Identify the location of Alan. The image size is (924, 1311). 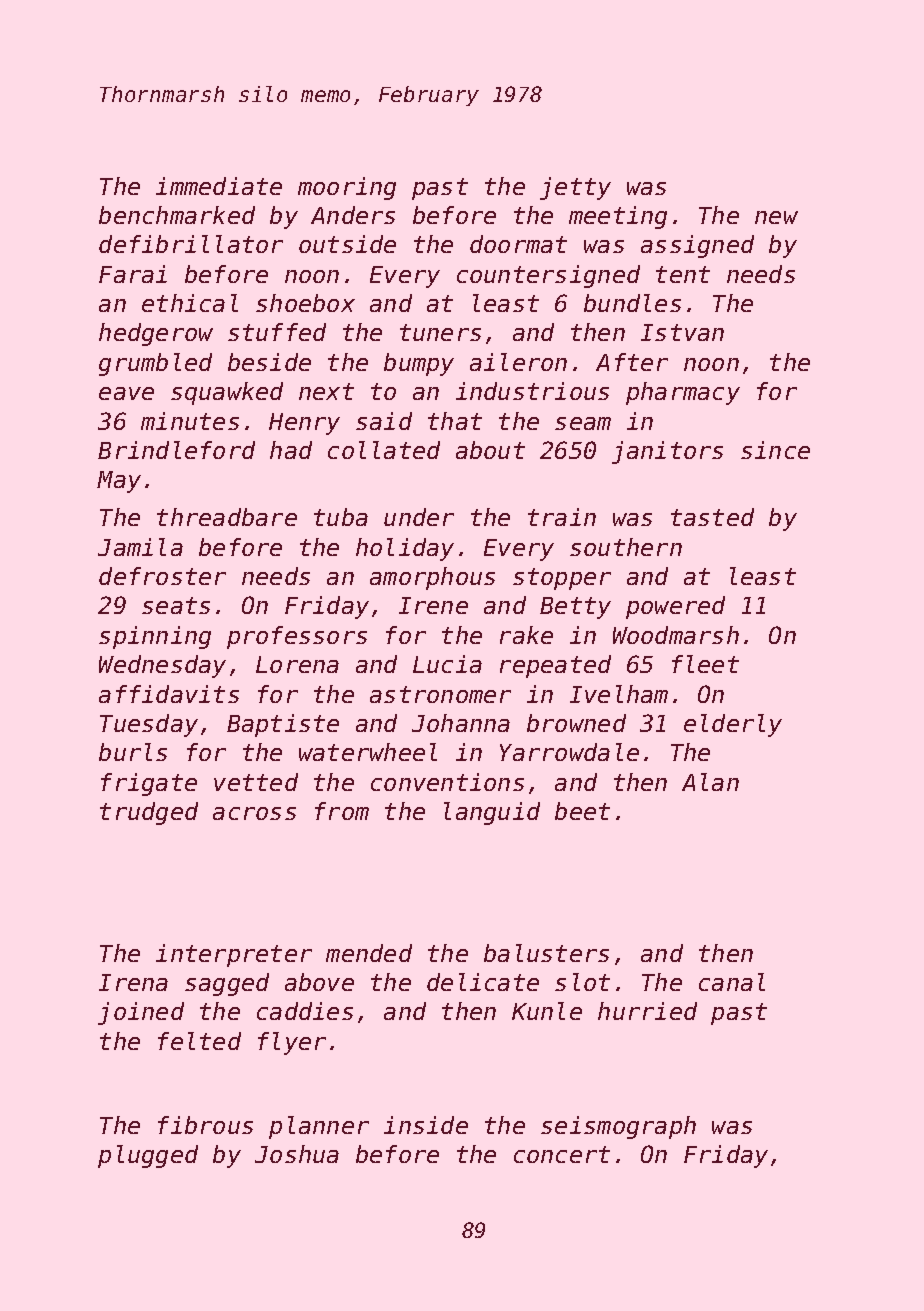
(710, 782).
